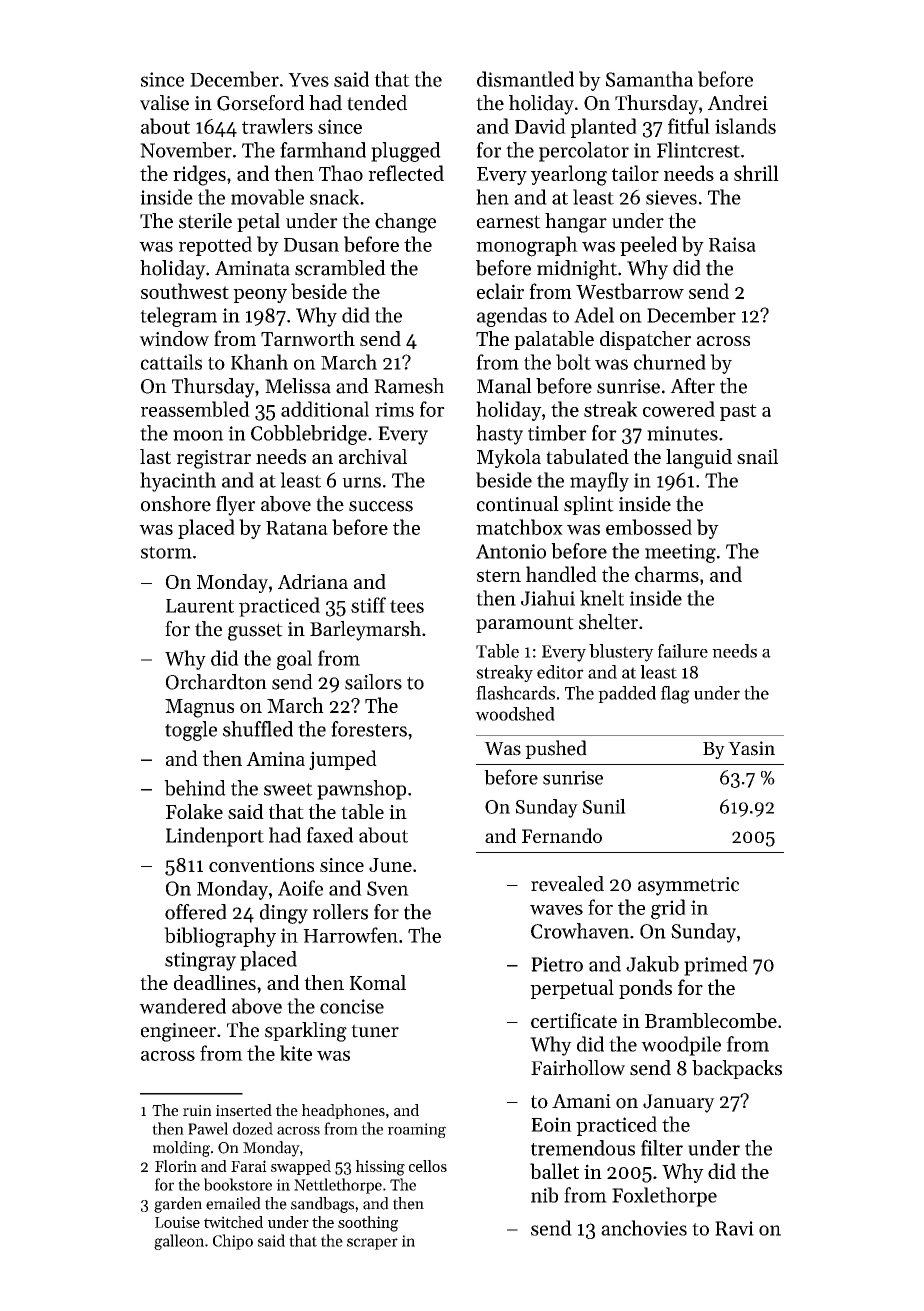 This image has height=1311, width=924. What do you see at coordinates (233, 1242) in the image?
I see `Chipo` at bounding box center [233, 1242].
